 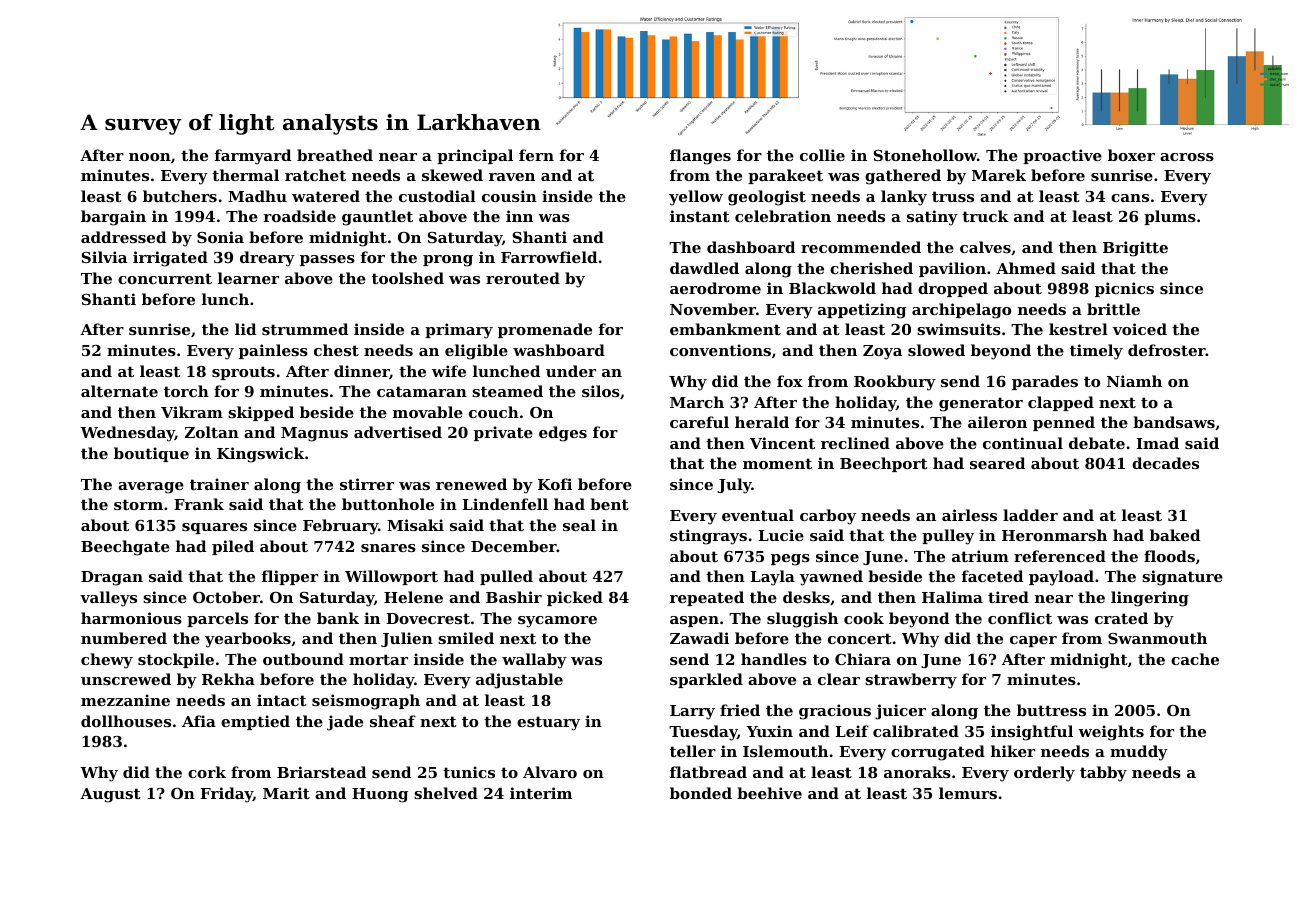 What do you see at coordinates (1170, 217) in the document?
I see `plums` at bounding box center [1170, 217].
